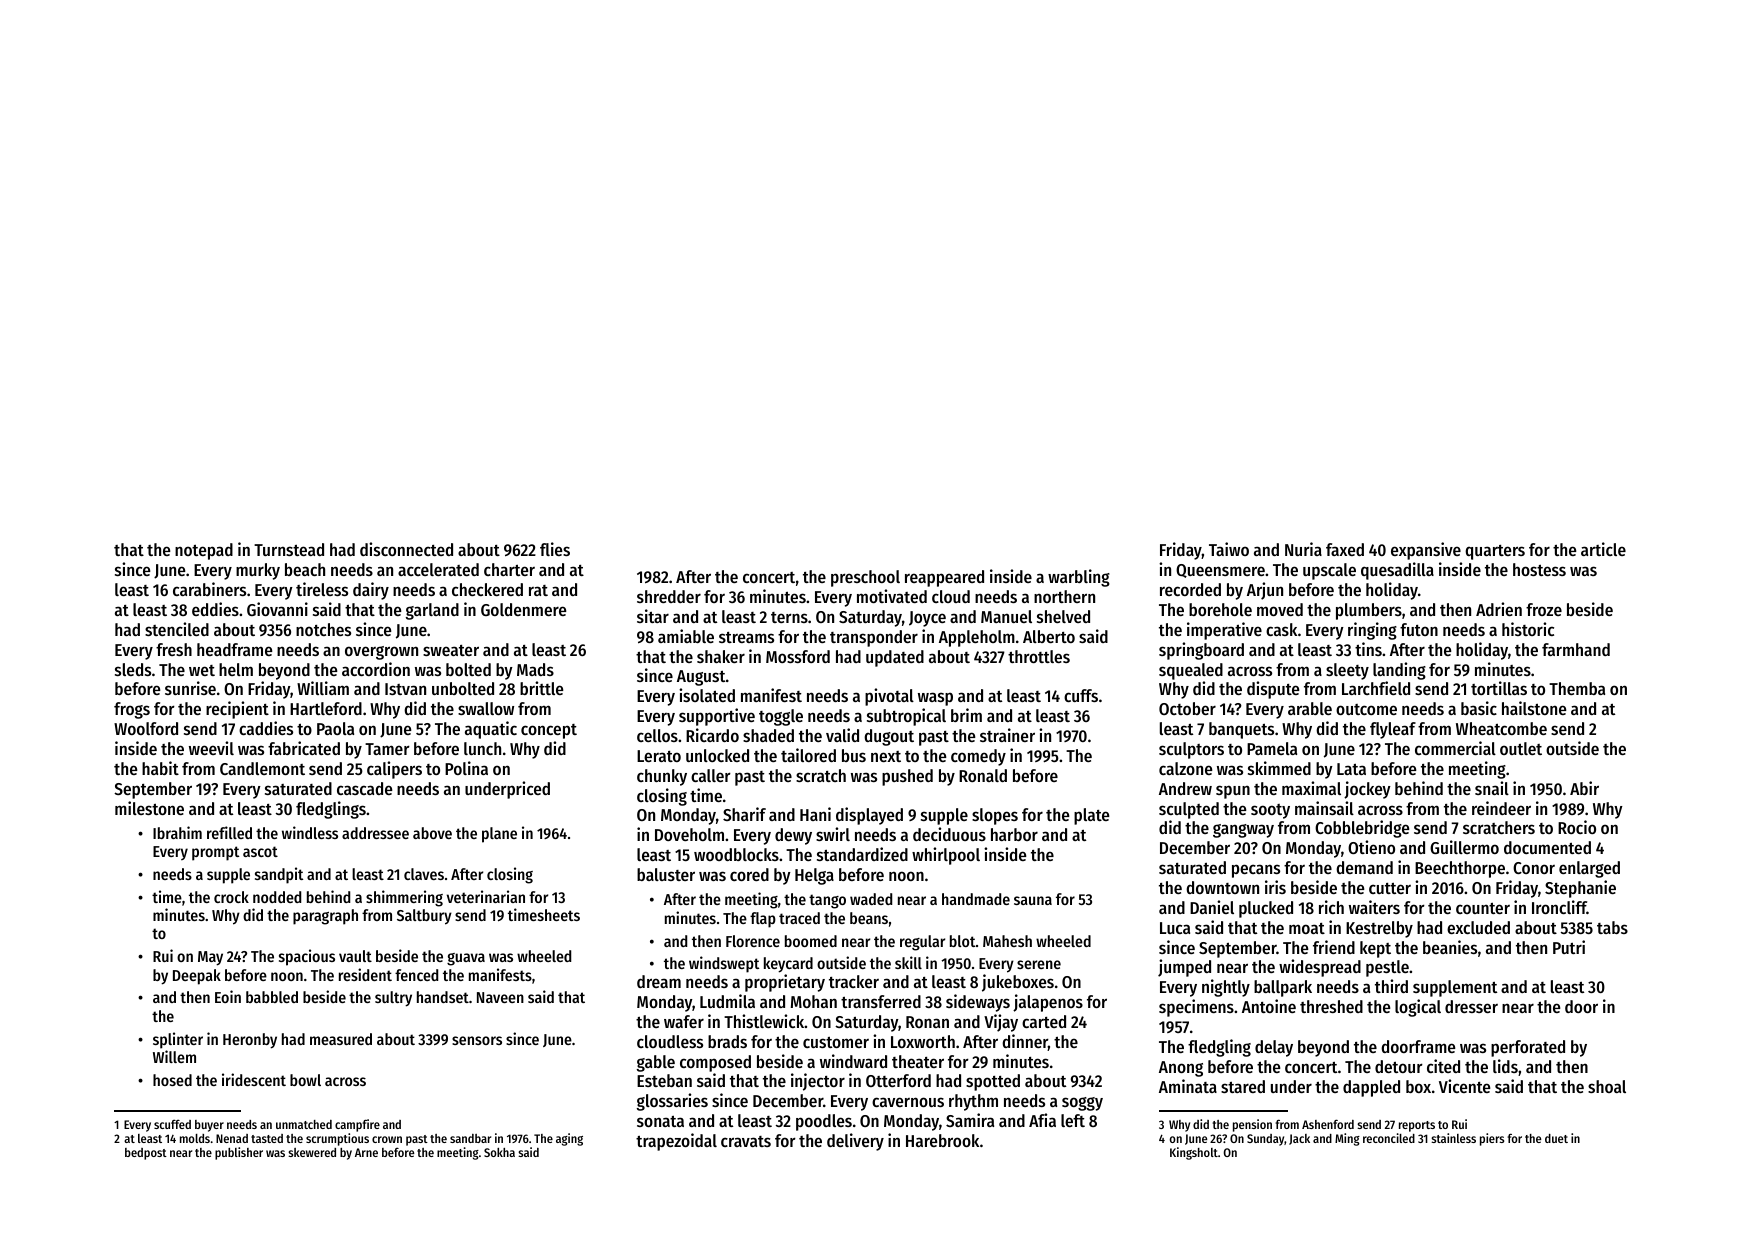  Describe the element at coordinates (1049, 636) in the image. I see `Alberto` at that location.
